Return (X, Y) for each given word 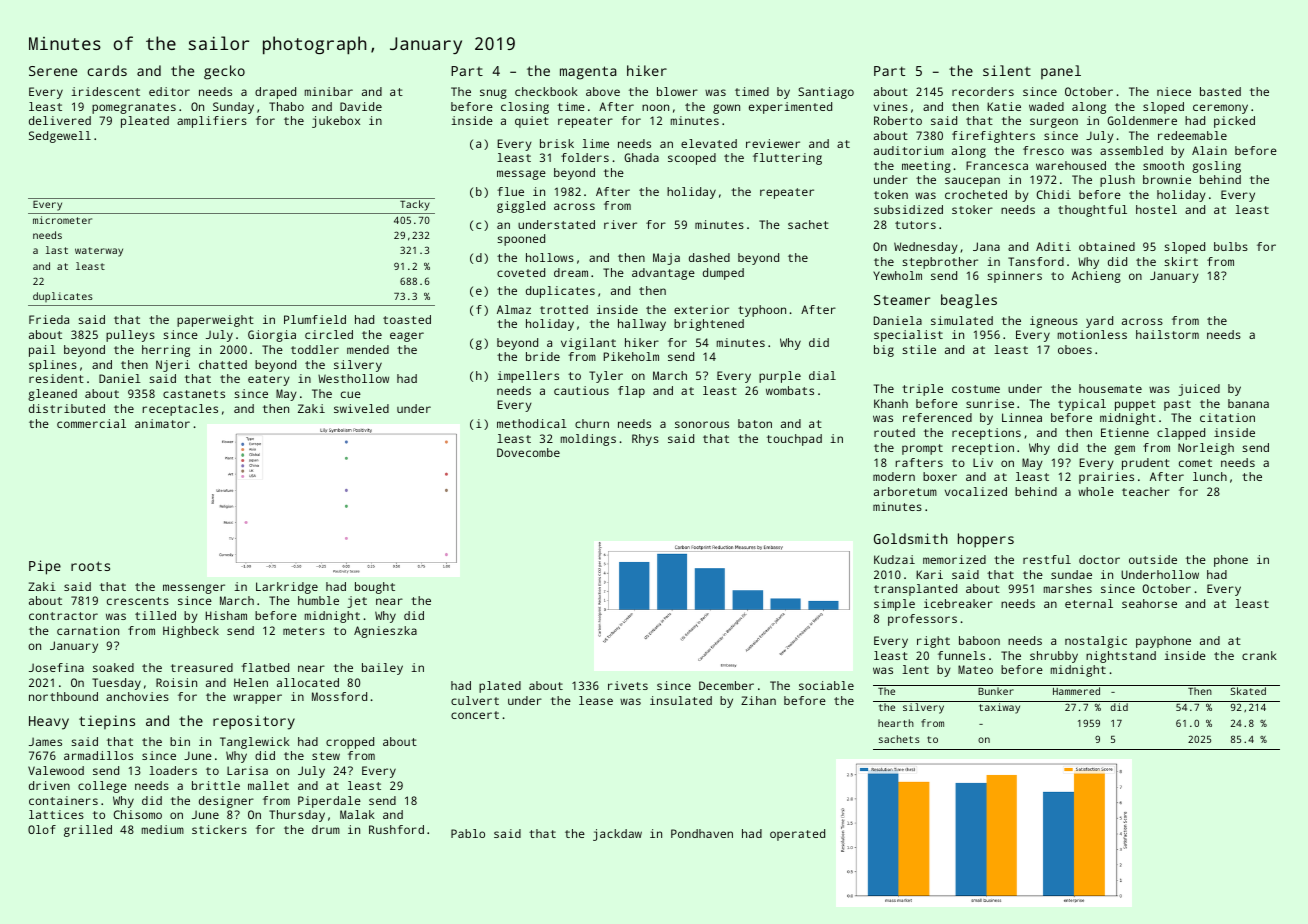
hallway (642, 325)
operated (797, 835)
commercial (91, 423)
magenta (588, 73)
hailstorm (1167, 334)
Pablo (468, 833)
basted (1220, 91)
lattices (56, 814)
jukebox (336, 122)
